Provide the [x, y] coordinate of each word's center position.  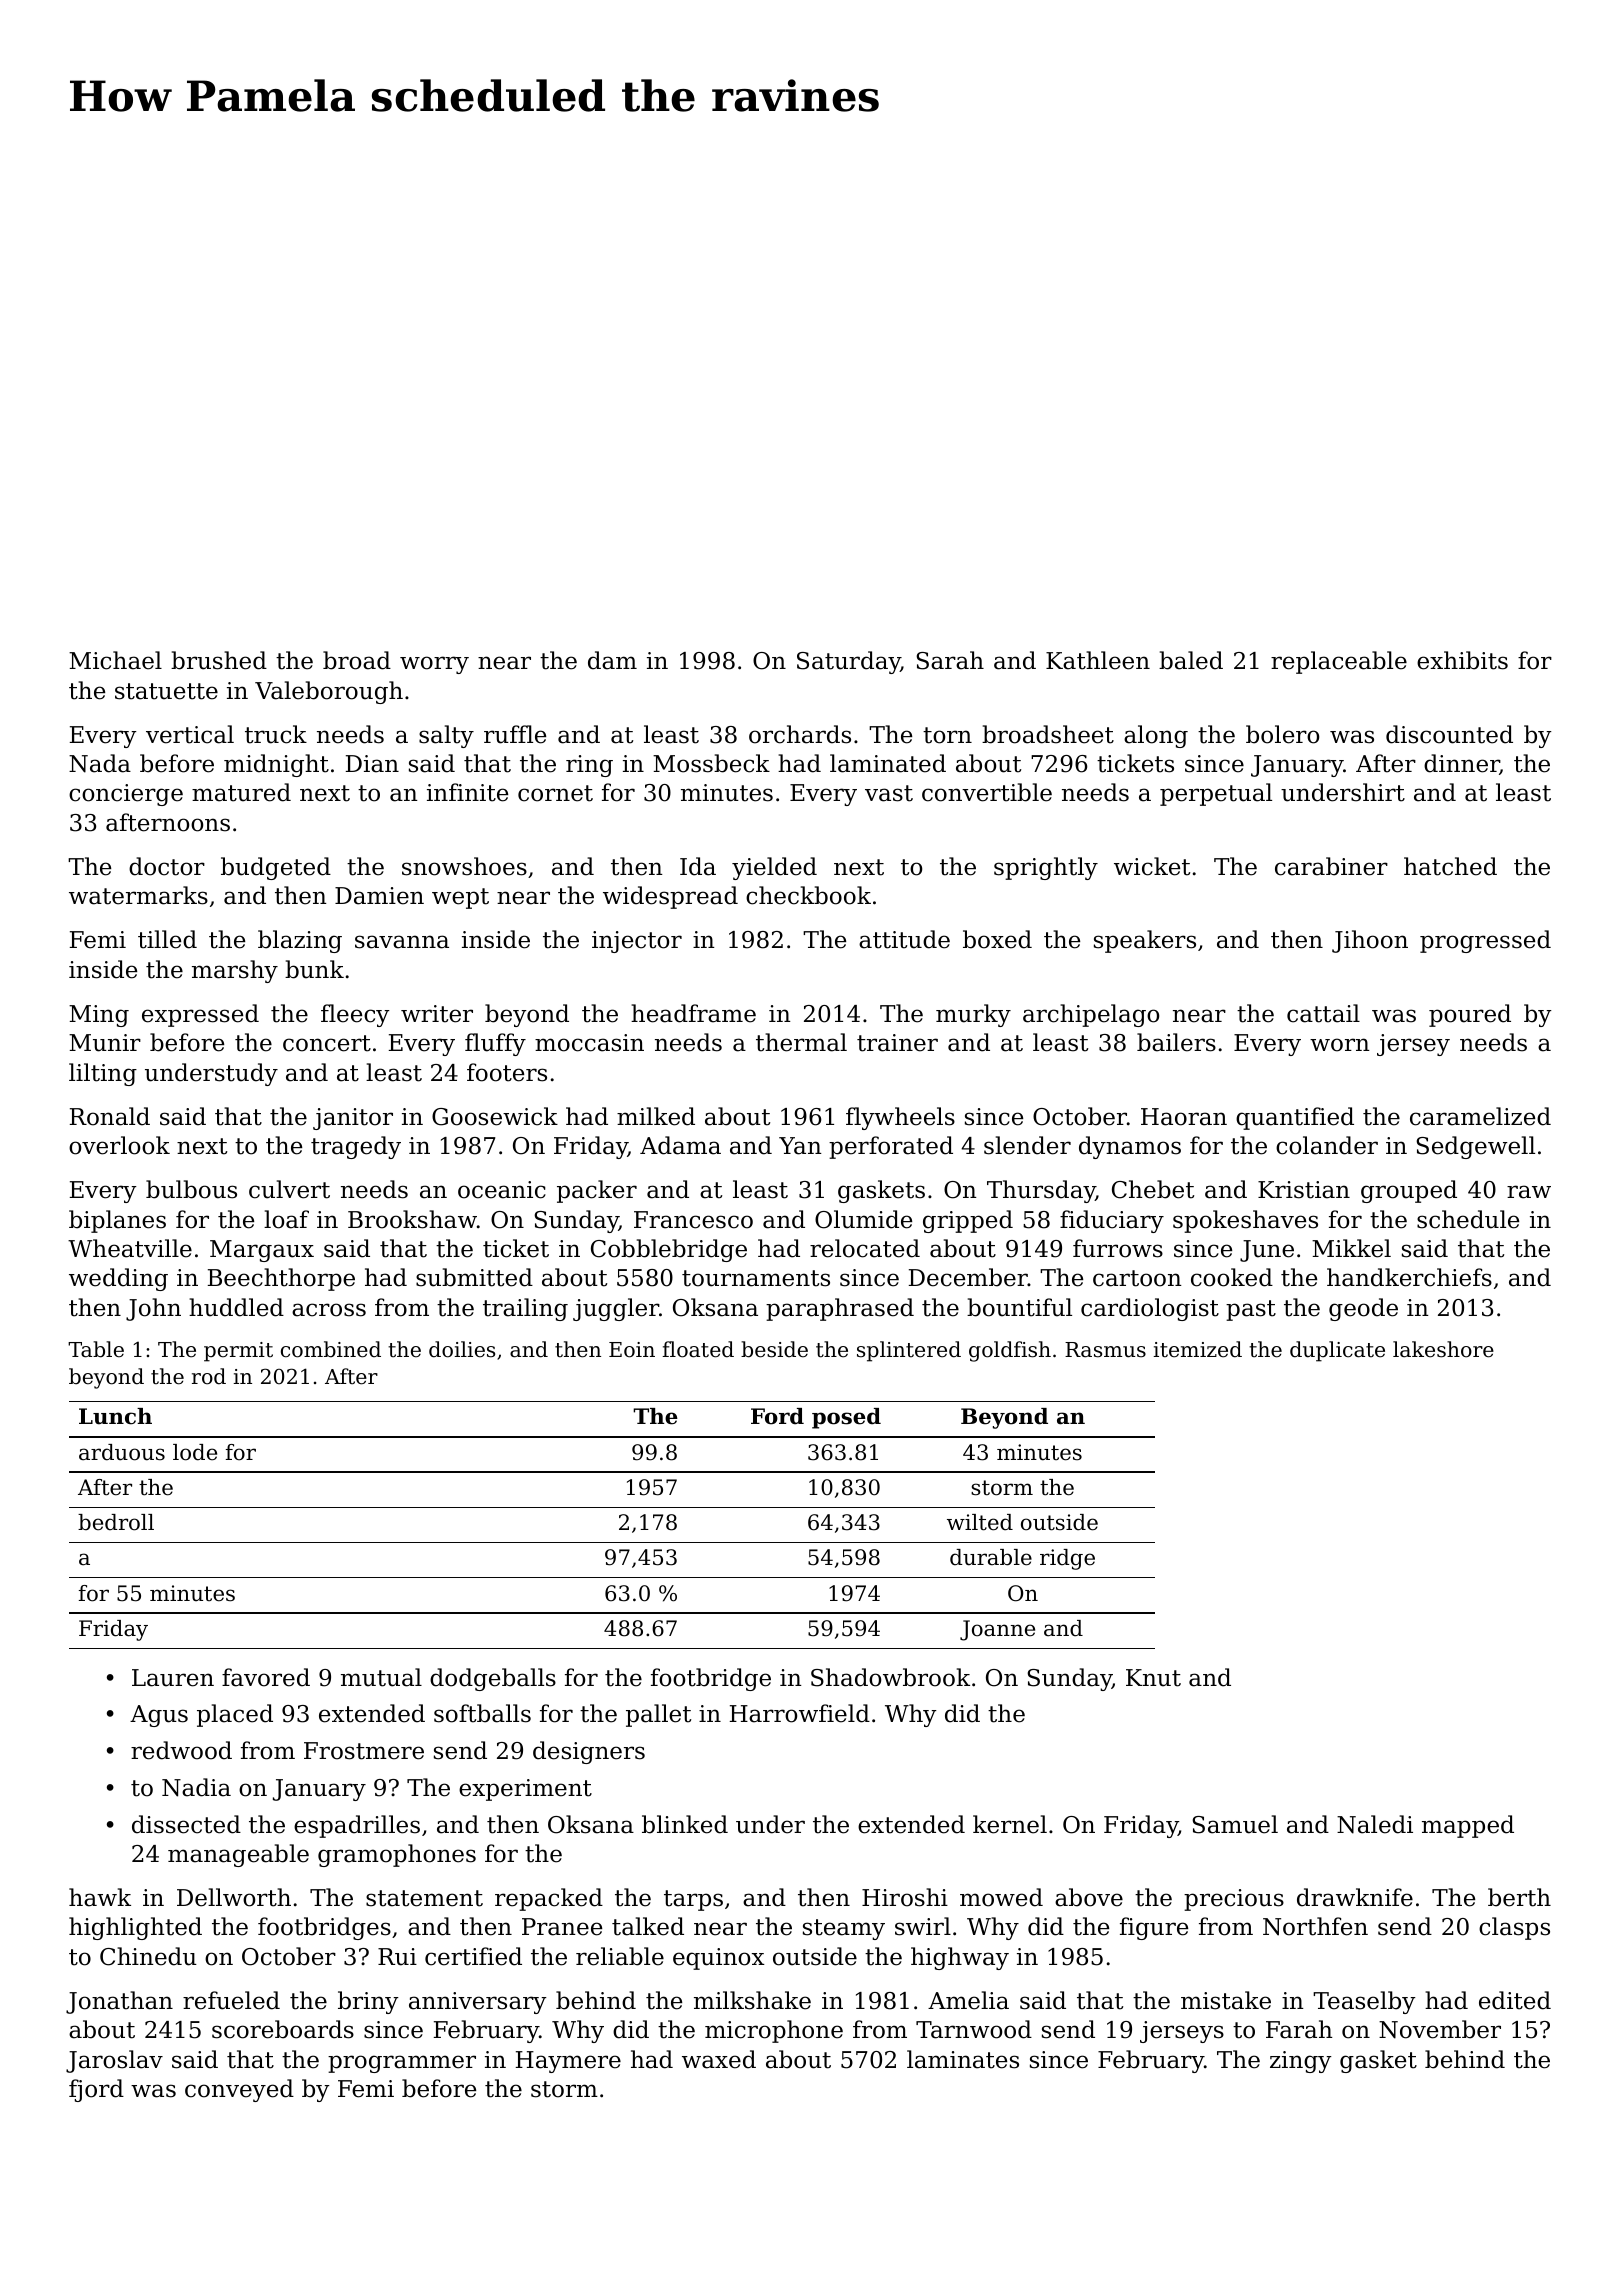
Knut [1153, 1678]
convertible [987, 792]
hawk [100, 1897]
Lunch [115, 1416]
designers [589, 1752]
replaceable [1339, 662]
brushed [219, 660]
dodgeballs [493, 1679]
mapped [1468, 1826]
